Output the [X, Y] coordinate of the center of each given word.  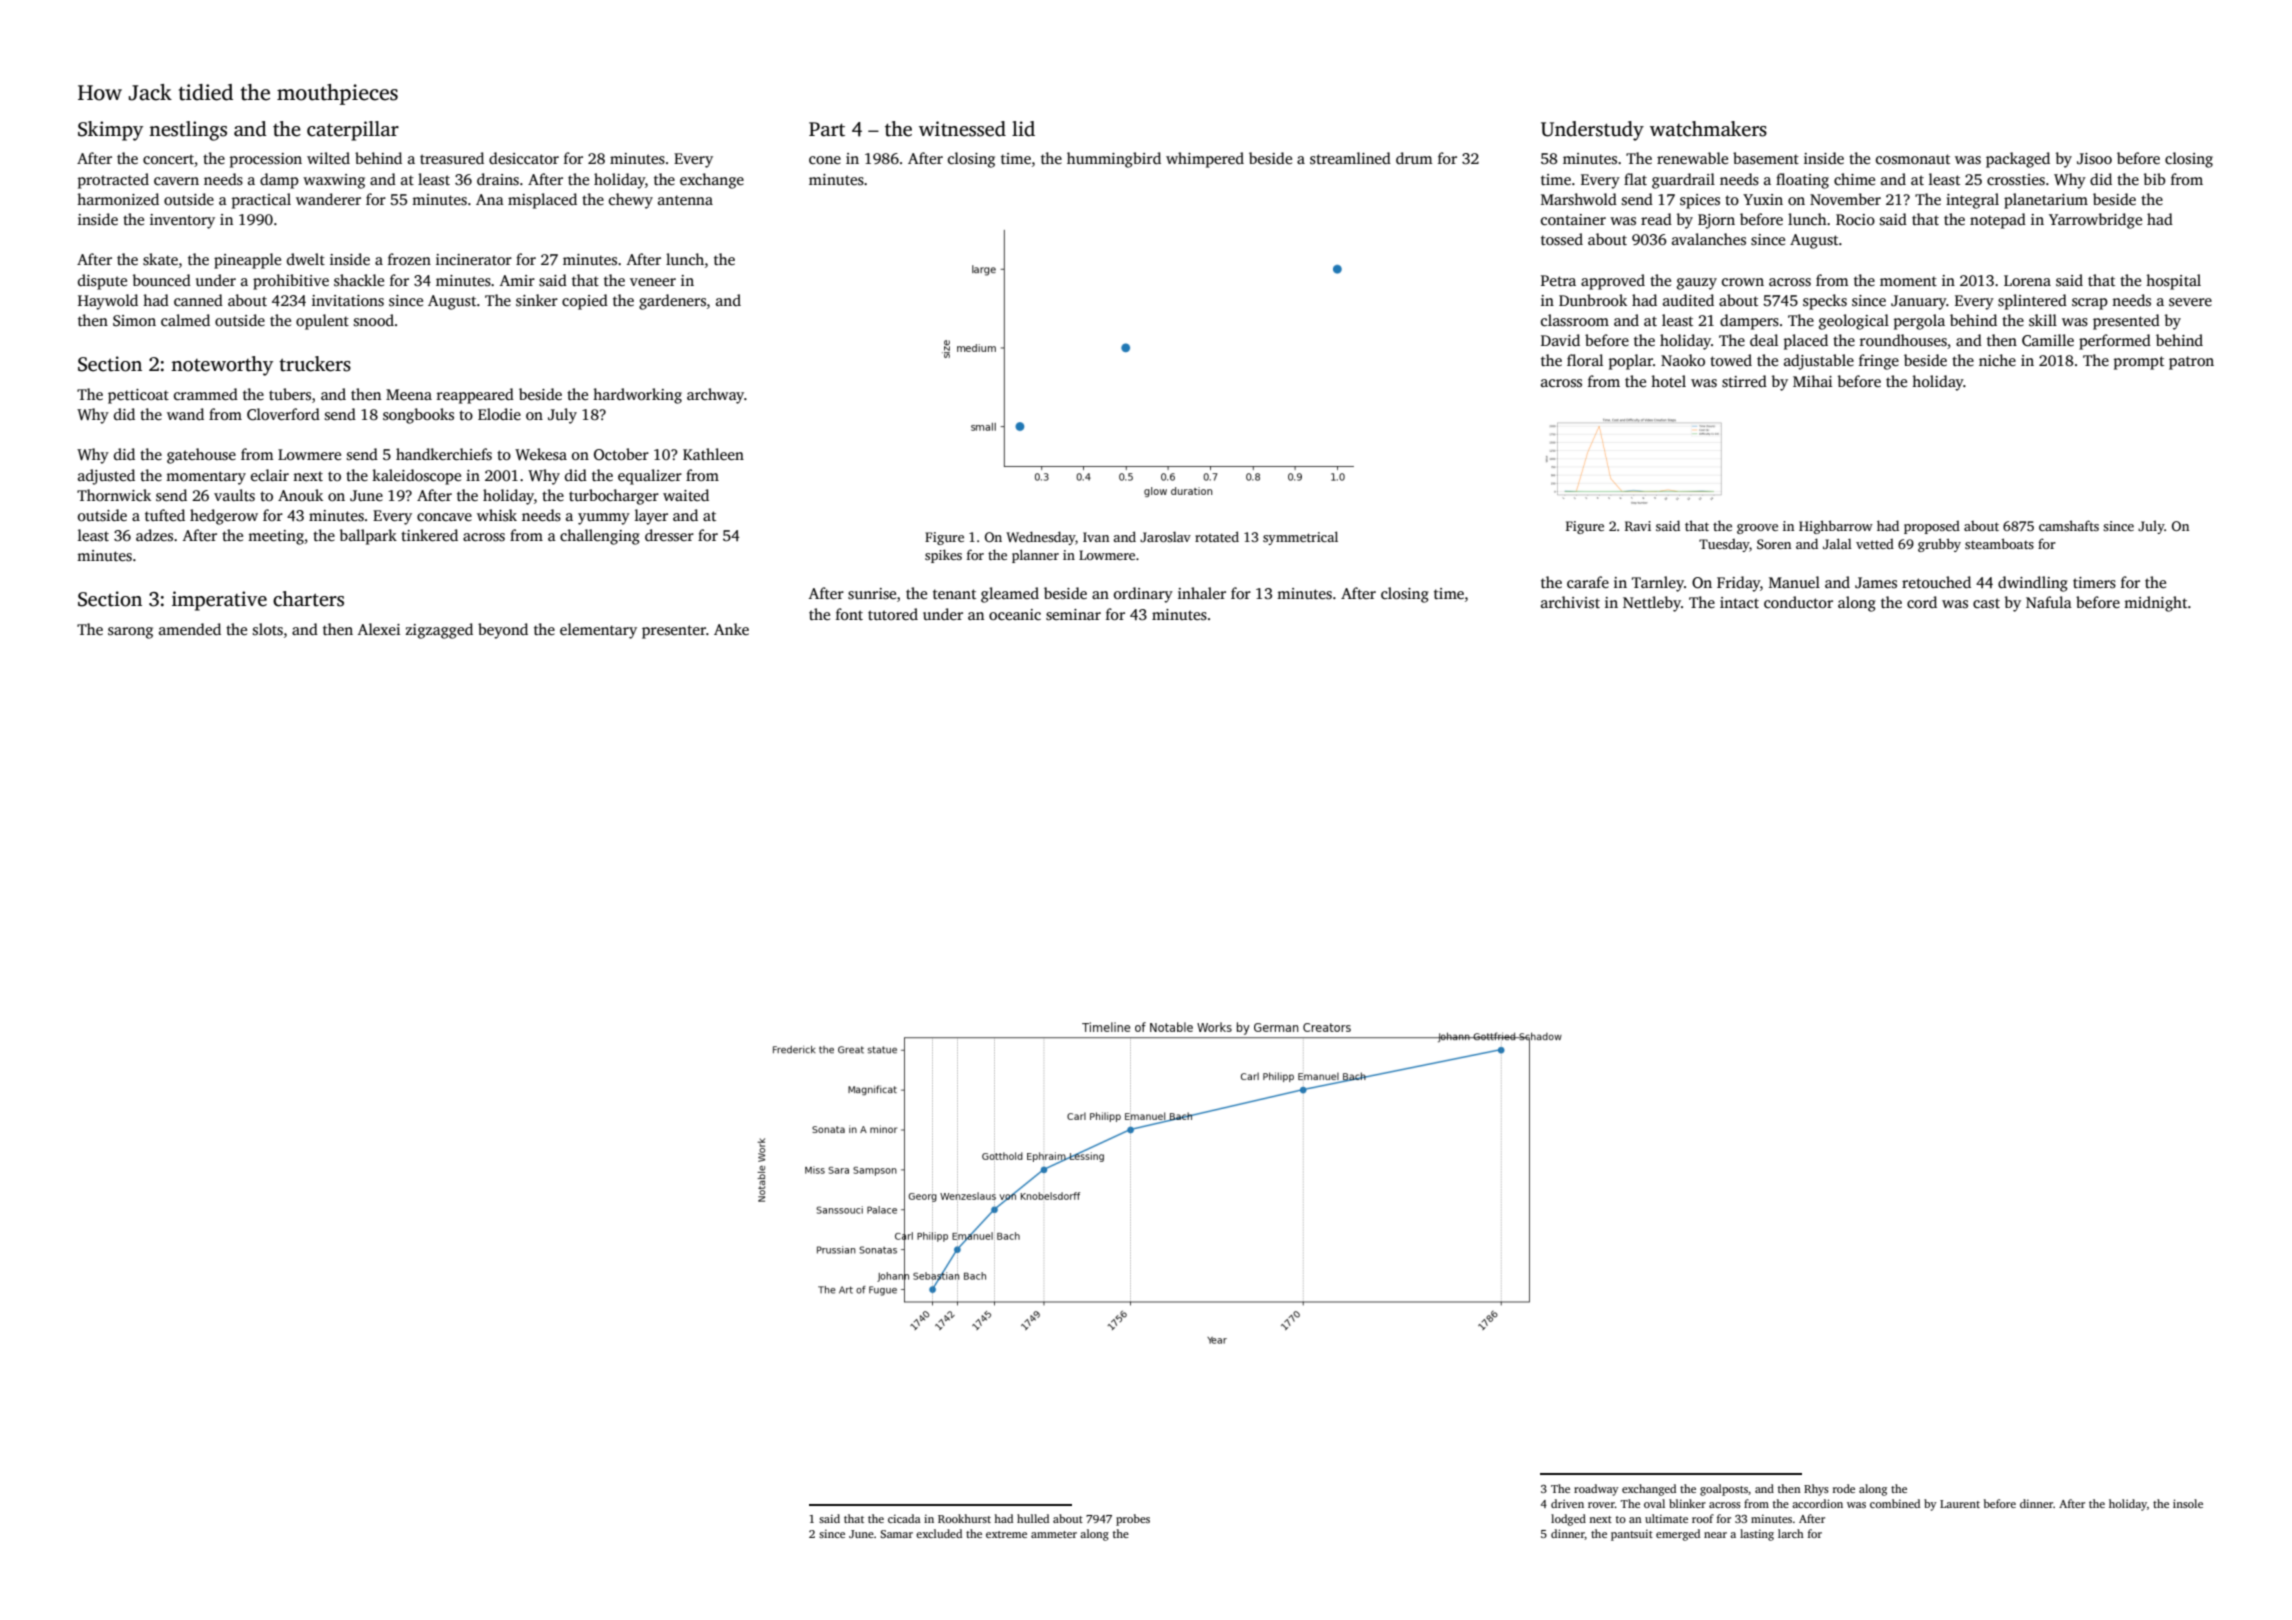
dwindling [2033, 584]
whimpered [1205, 160]
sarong [130, 633]
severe [2190, 302]
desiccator [524, 158]
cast [1986, 603]
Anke [731, 629]
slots [268, 629]
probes [1133, 1520]
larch [1791, 1533]
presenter [674, 632]
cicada [904, 1518]
